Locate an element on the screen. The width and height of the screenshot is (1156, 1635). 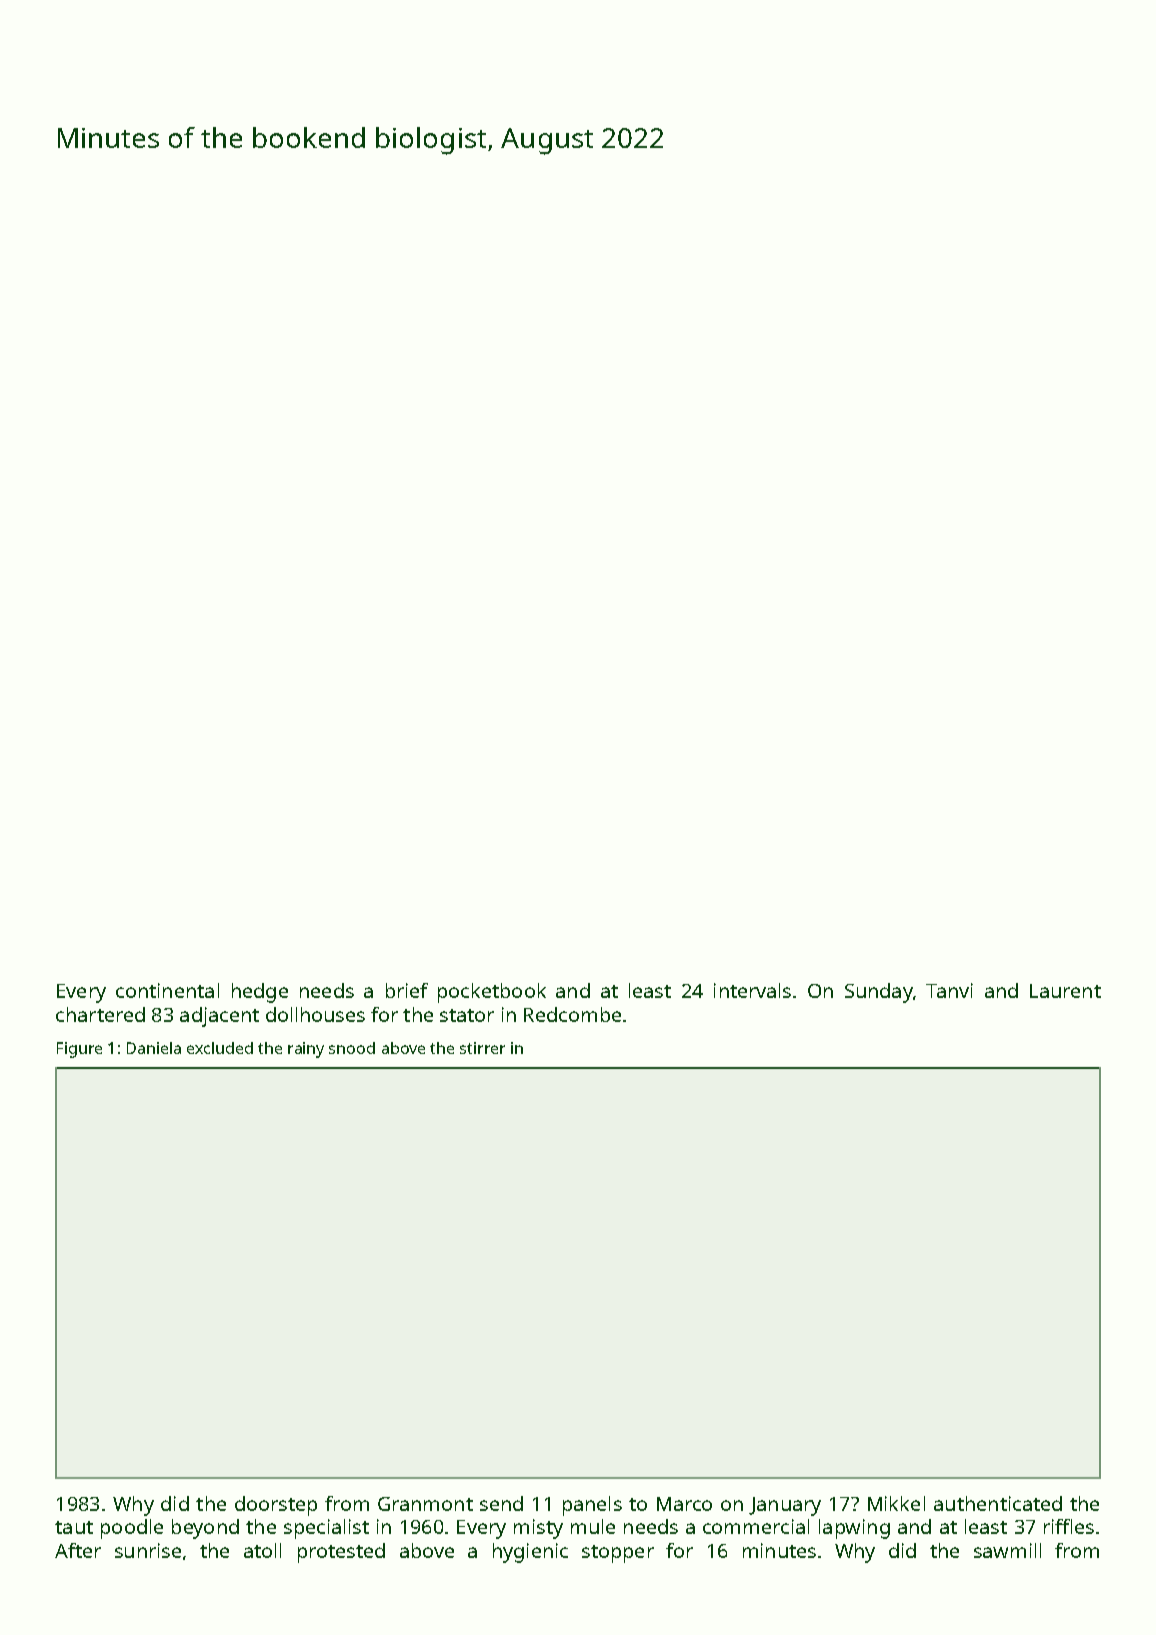
Granmont is located at coordinates (425, 1504).
